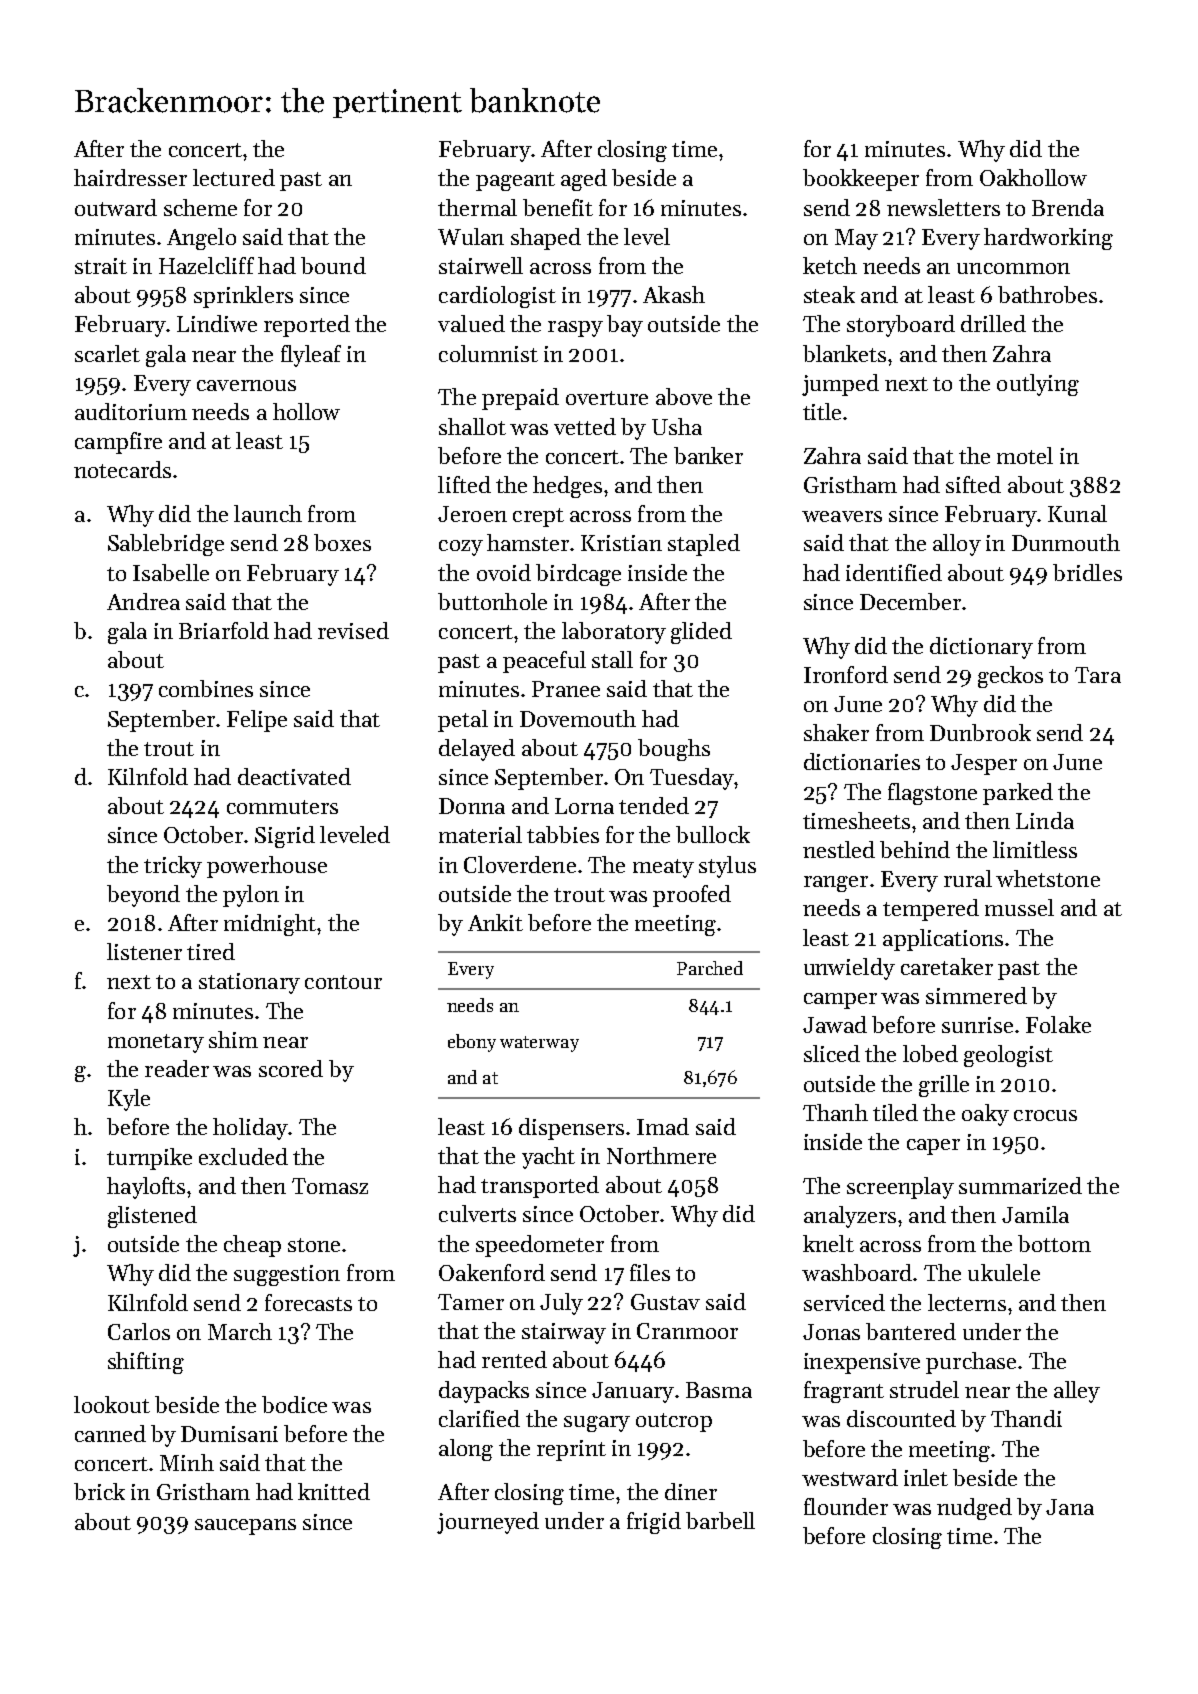 The image size is (1198, 1694). What do you see at coordinates (1066, 542) in the screenshot?
I see `Dunmouth` at bounding box center [1066, 542].
